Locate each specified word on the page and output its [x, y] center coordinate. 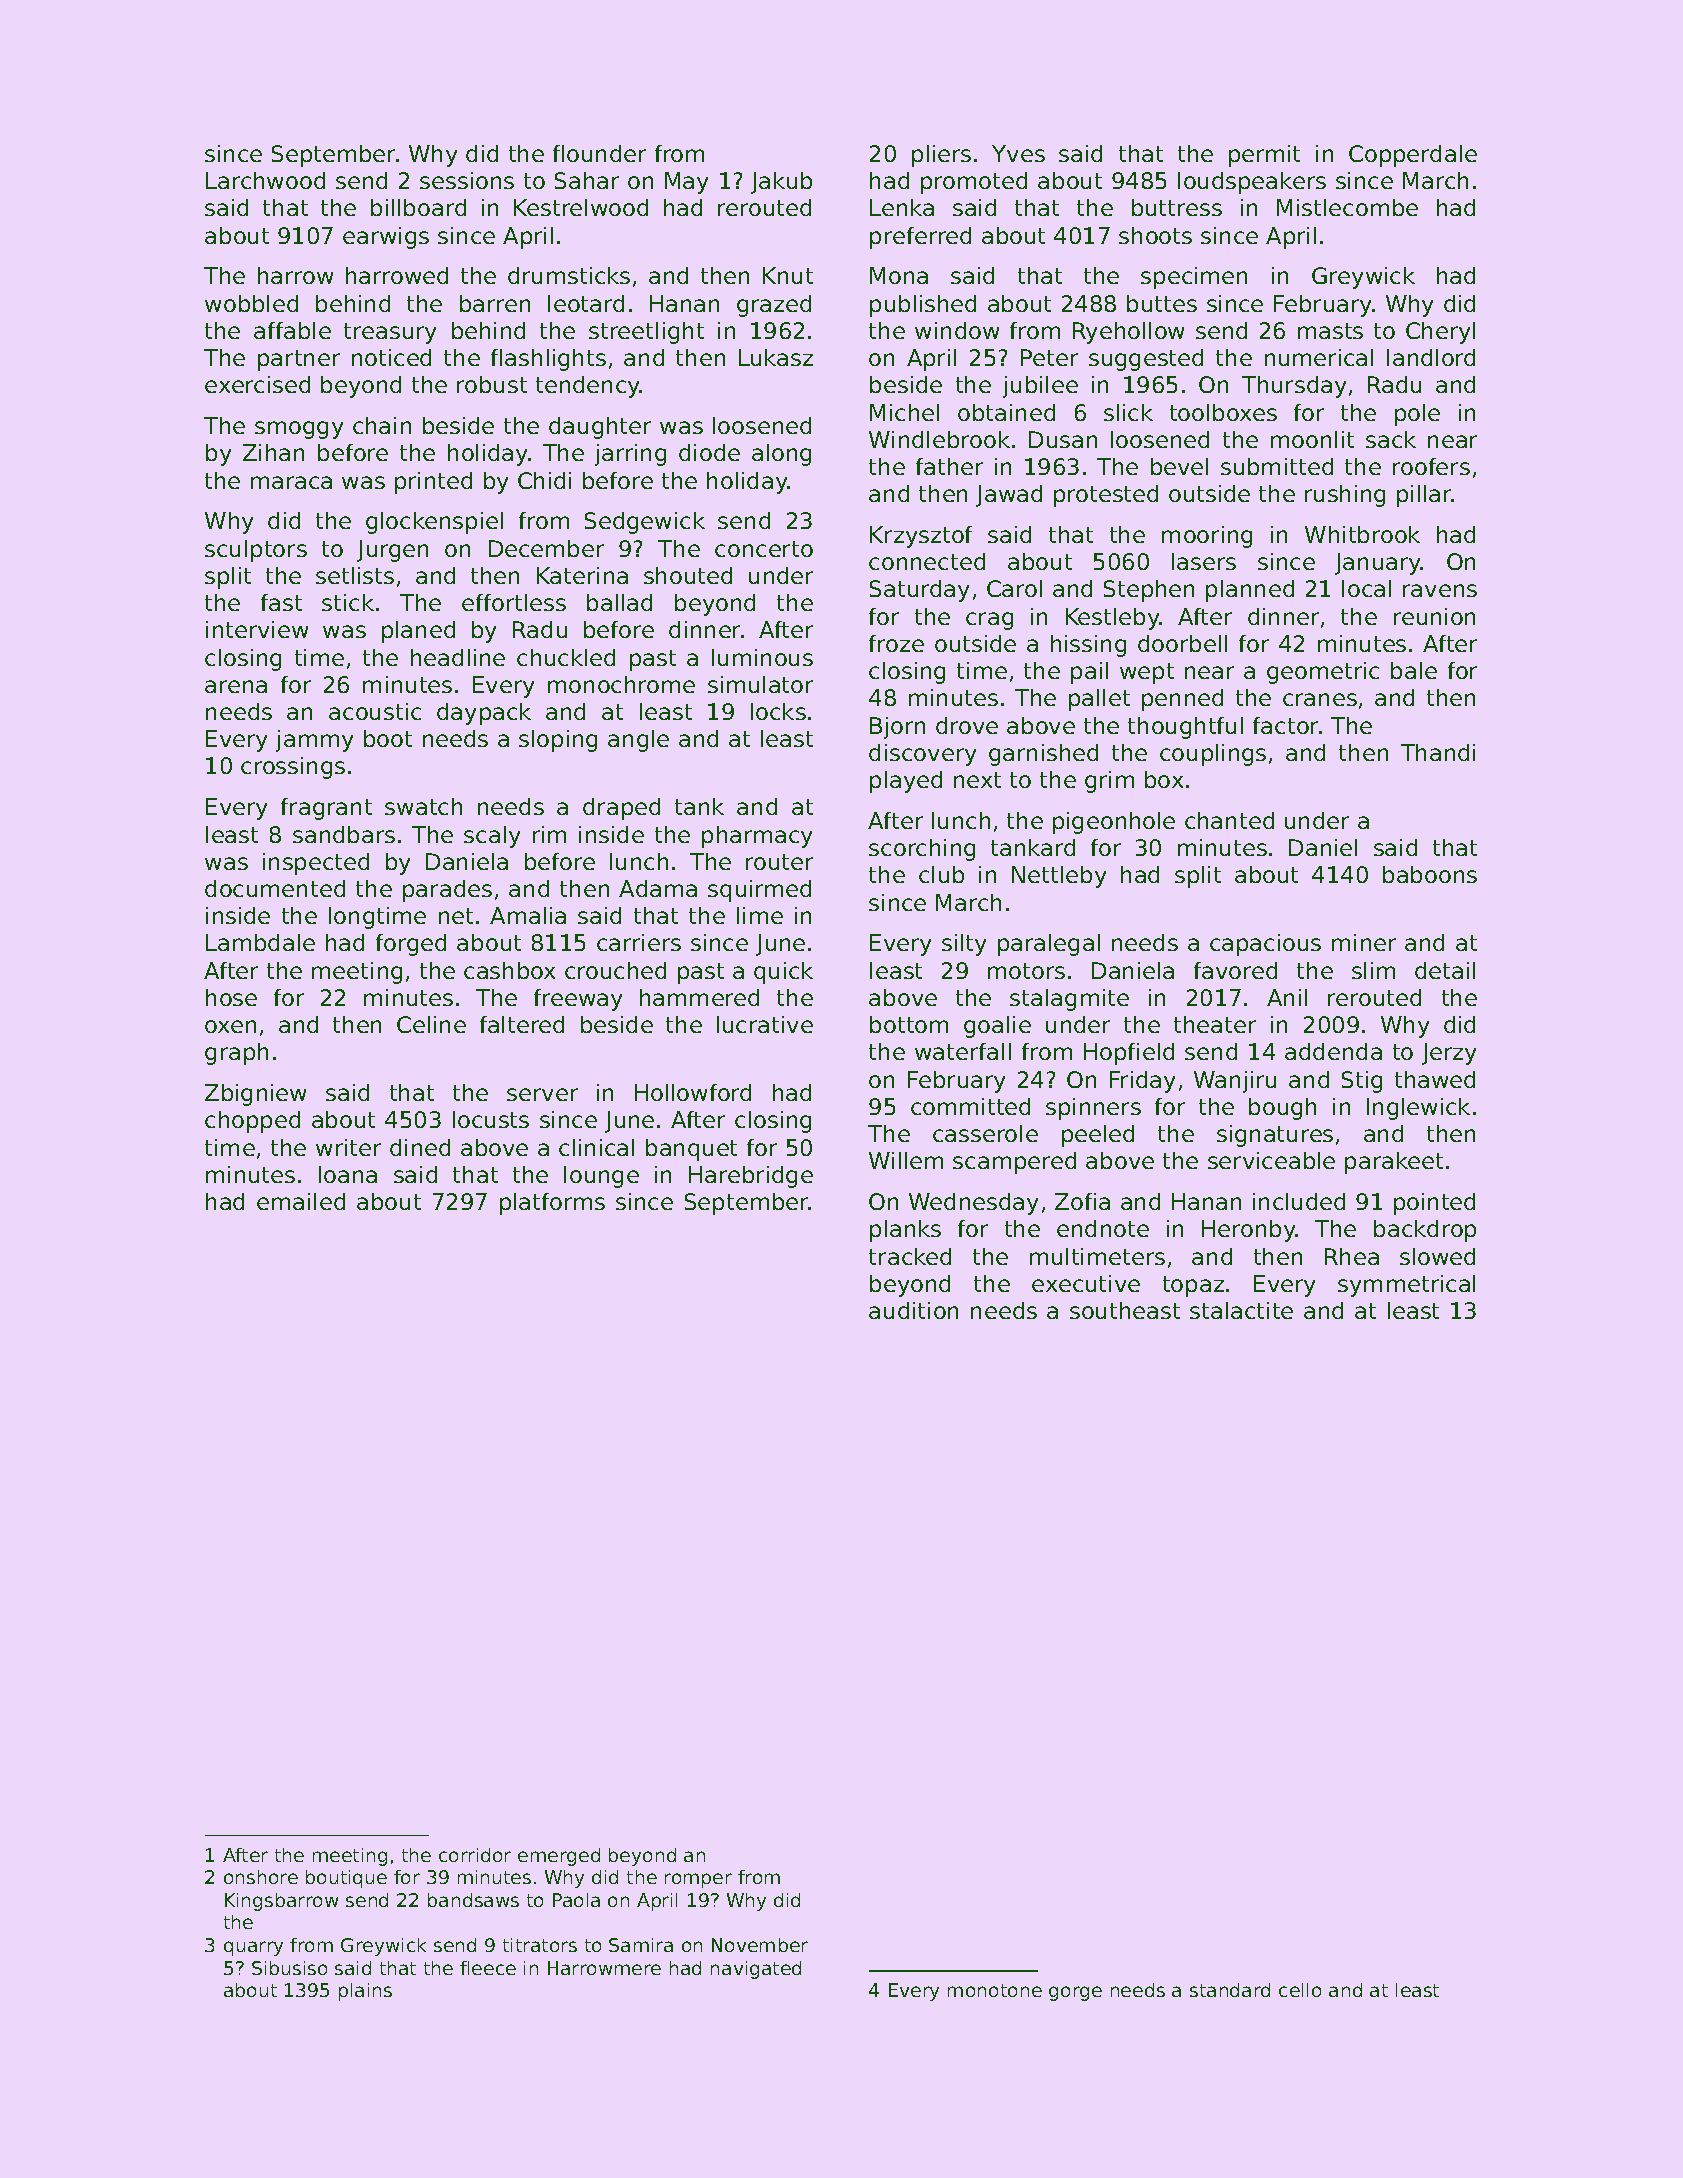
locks [778, 711]
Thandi [1438, 752]
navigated [756, 1970]
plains [365, 1992]
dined [420, 1147]
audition [913, 1310]
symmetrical [1406, 1286]
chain [382, 425]
